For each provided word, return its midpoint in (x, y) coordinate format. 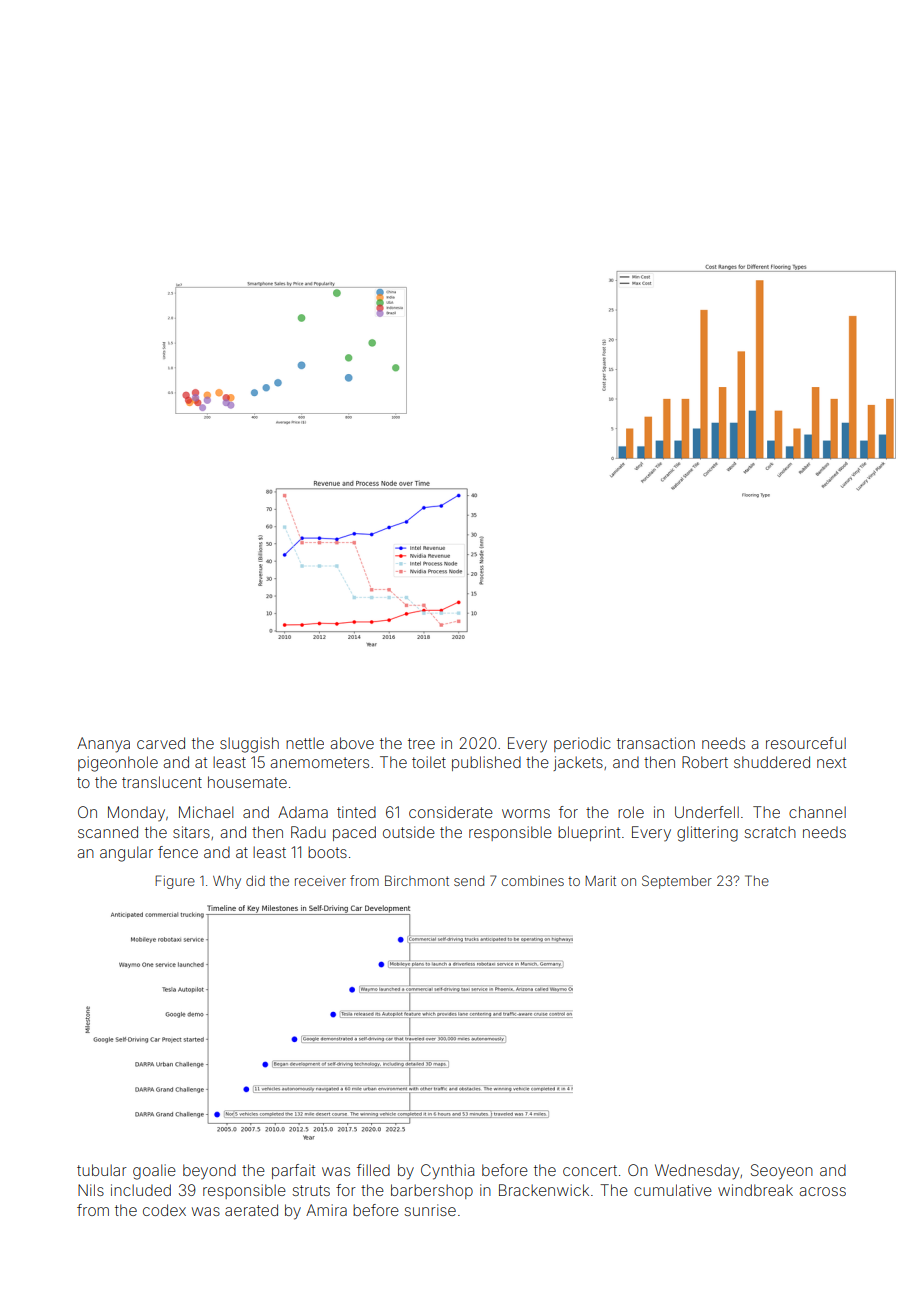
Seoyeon (782, 1172)
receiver (320, 881)
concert (590, 1170)
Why (227, 882)
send (469, 881)
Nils (91, 1190)
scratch (770, 832)
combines (533, 881)
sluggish (249, 745)
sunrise (430, 1210)
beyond (209, 1171)
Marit (600, 881)
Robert (705, 762)
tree (421, 743)
